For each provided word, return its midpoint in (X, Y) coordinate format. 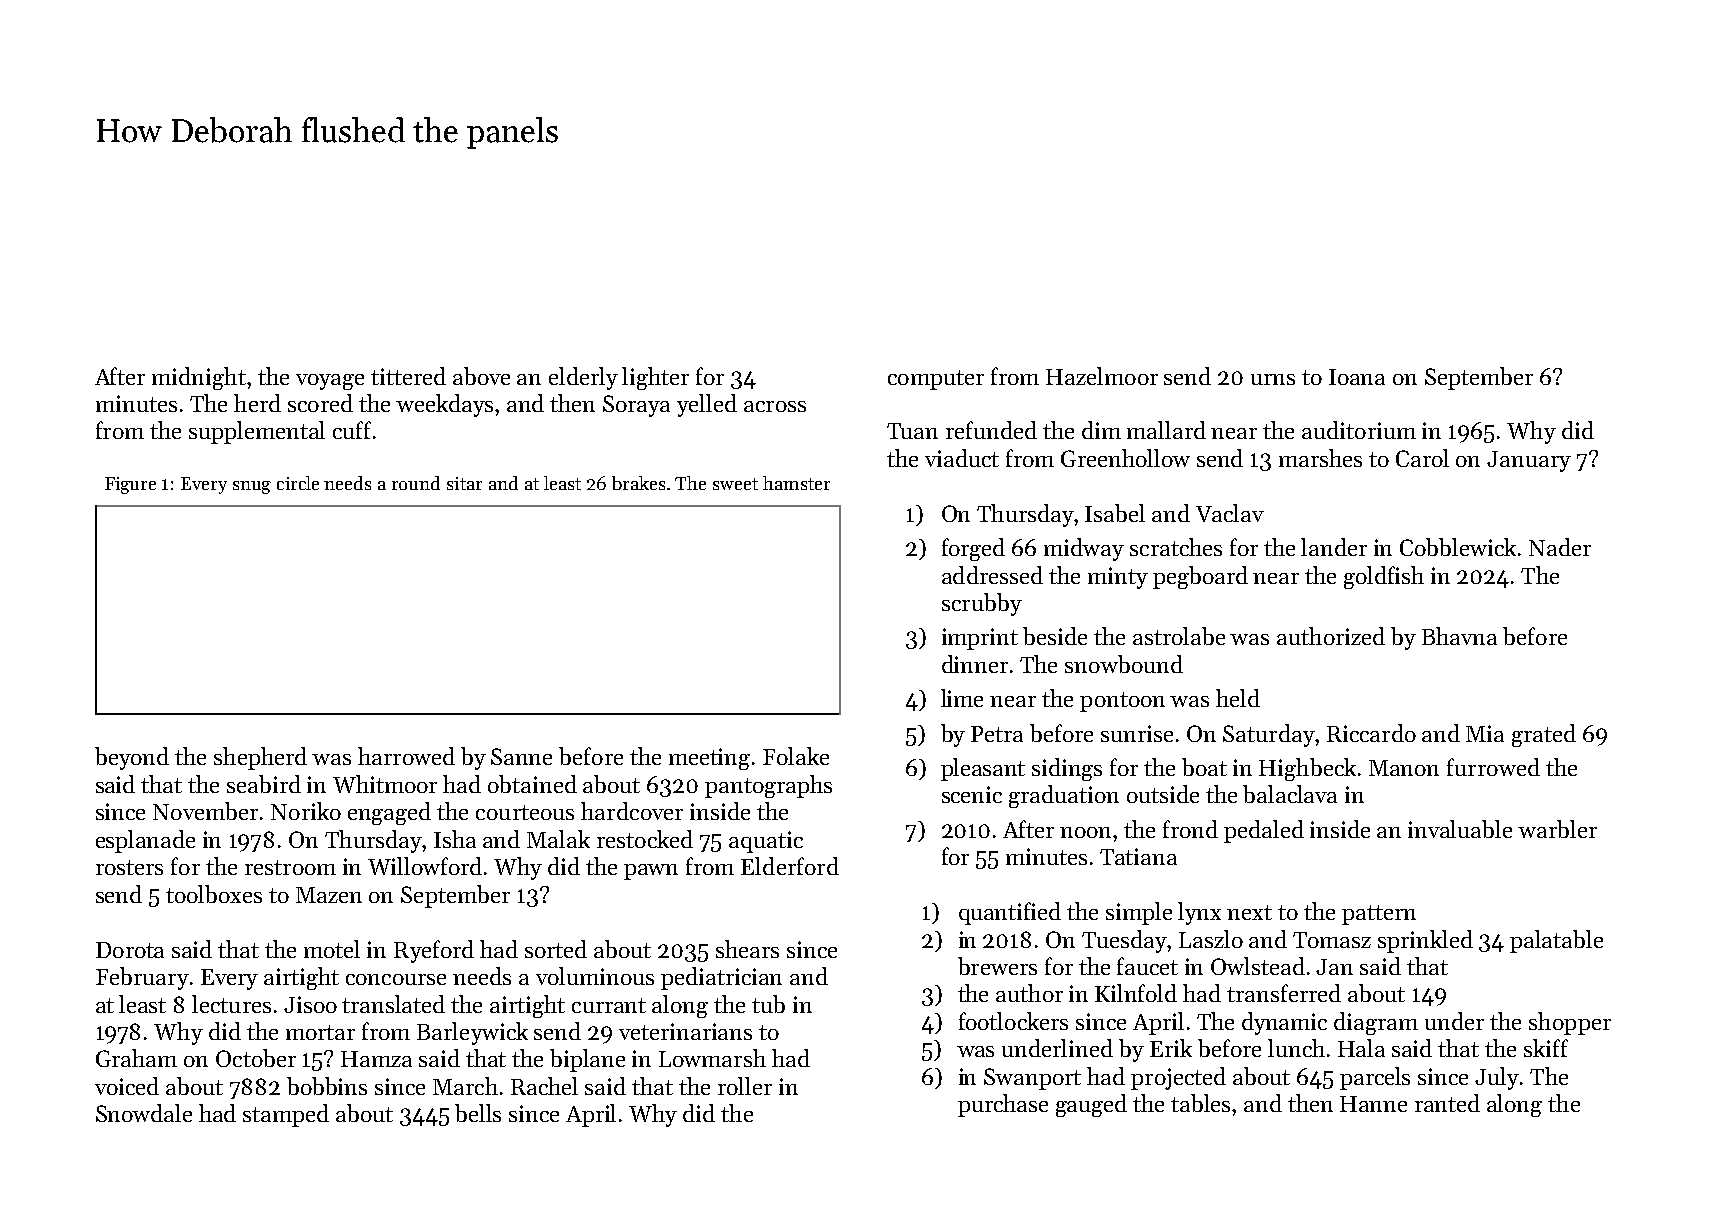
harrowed (406, 756)
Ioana (1357, 377)
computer (936, 380)
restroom (290, 867)
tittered (408, 376)
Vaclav (1230, 513)
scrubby (982, 604)
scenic (972, 794)
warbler (1557, 829)
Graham (136, 1058)
